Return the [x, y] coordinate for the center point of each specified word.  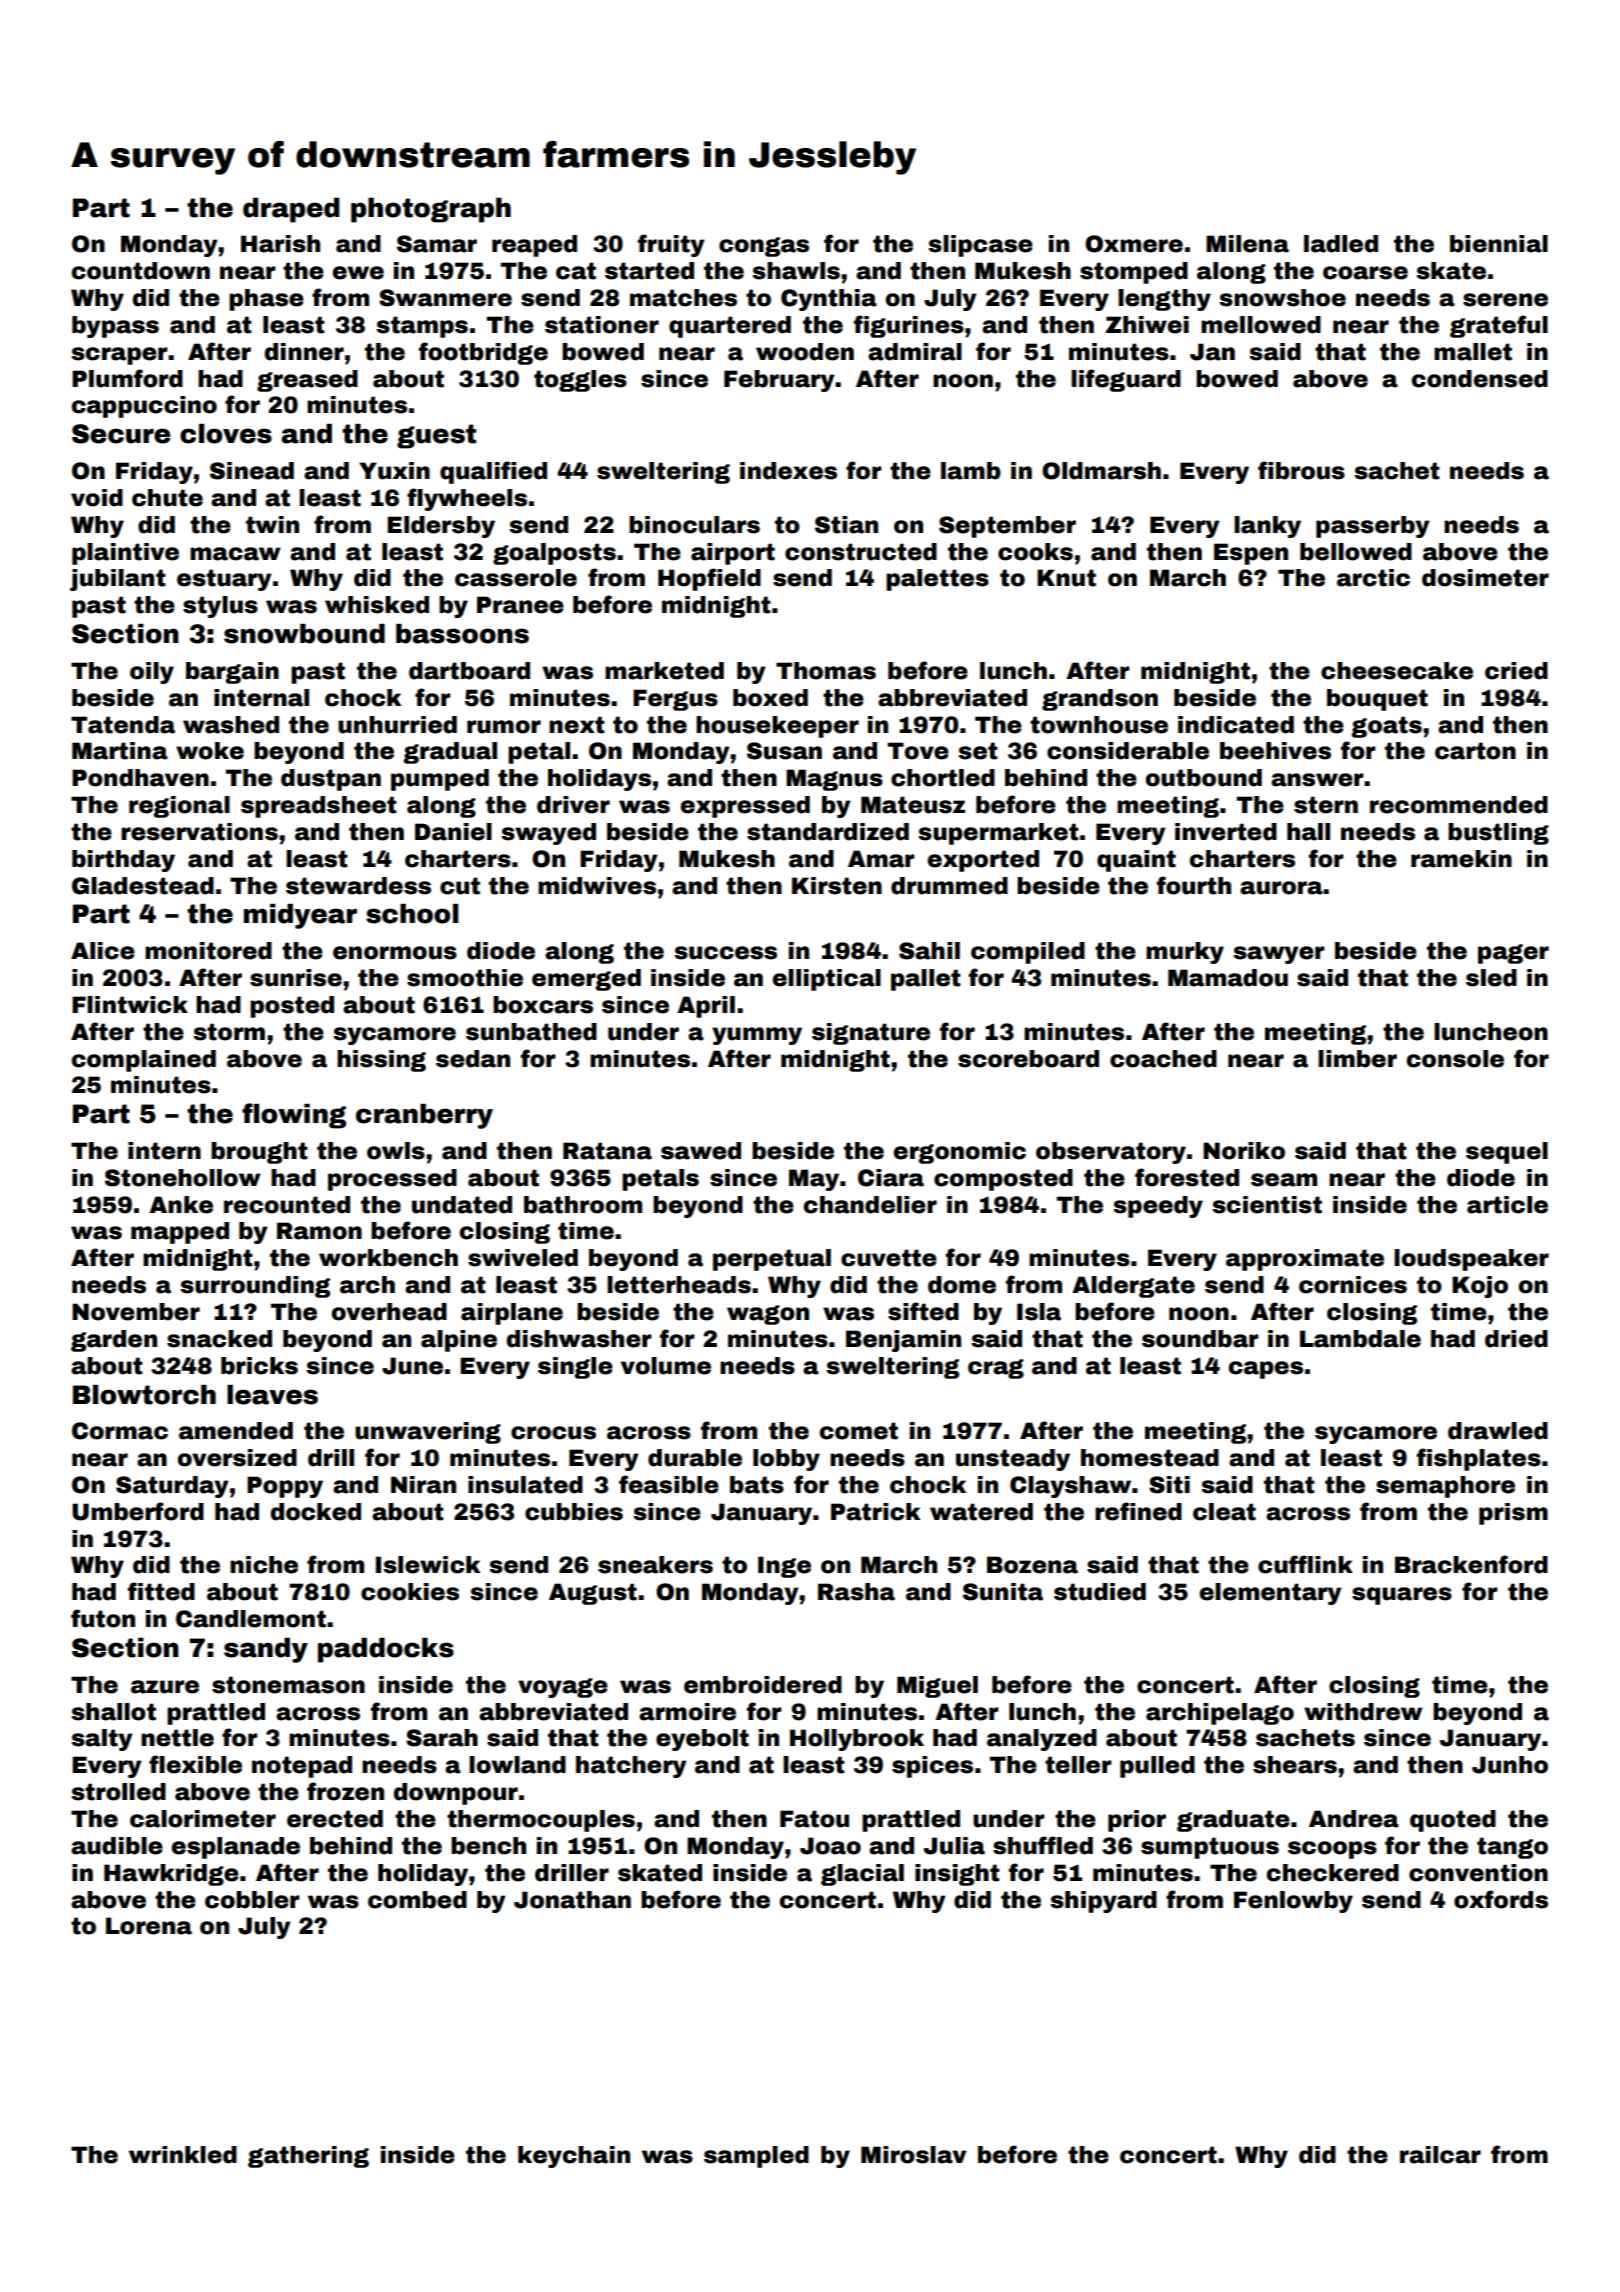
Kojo [1480, 1287]
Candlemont [251, 1619]
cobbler [252, 1900]
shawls [796, 271]
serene [1505, 300]
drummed [949, 886]
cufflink [1305, 1564]
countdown [141, 271]
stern [1326, 805]
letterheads [679, 1285]
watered [981, 1512]
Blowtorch [144, 1395]
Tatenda [123, 725]
